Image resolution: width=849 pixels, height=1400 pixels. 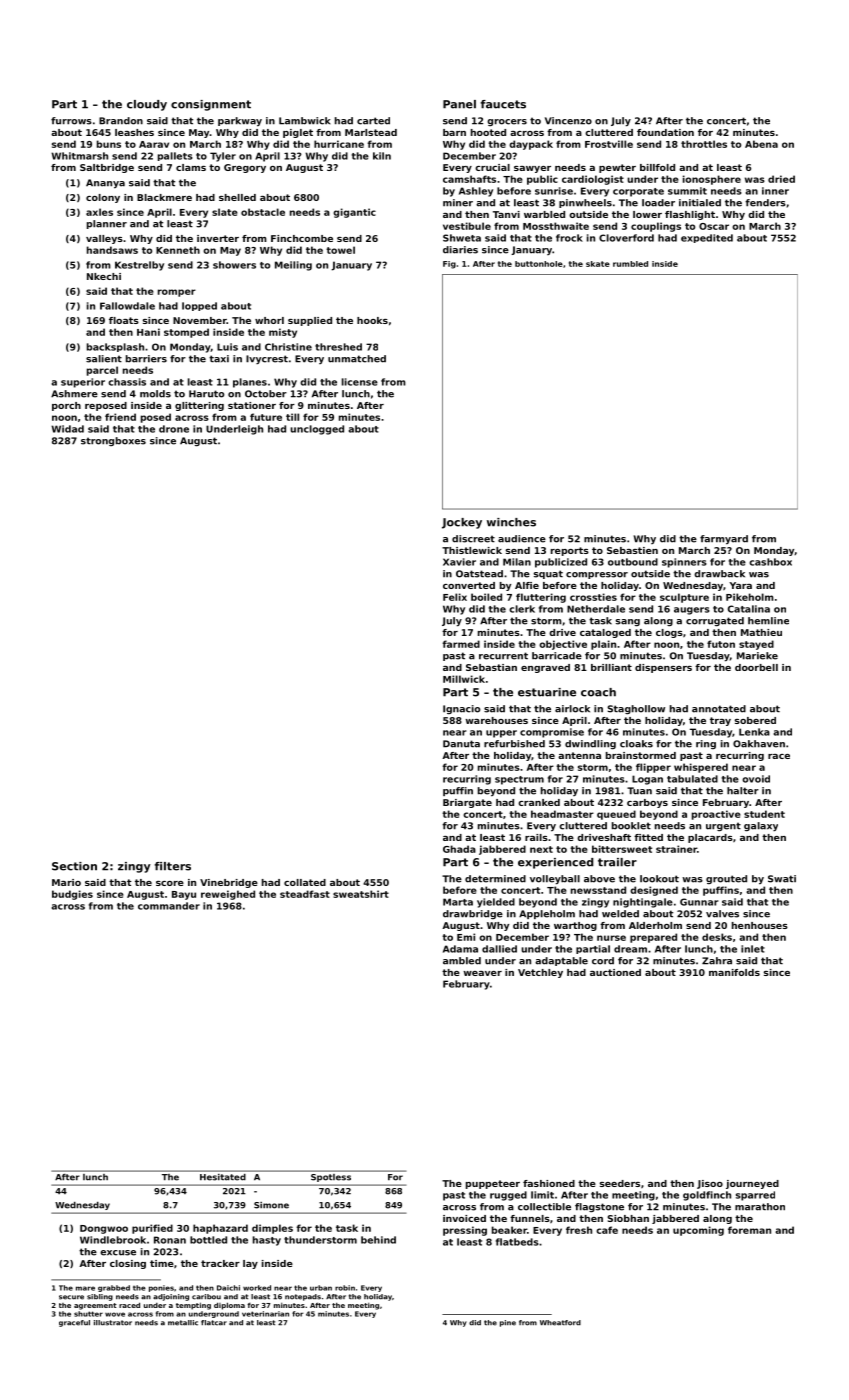 I want to click on Panel, so click(x=459, y=104).
